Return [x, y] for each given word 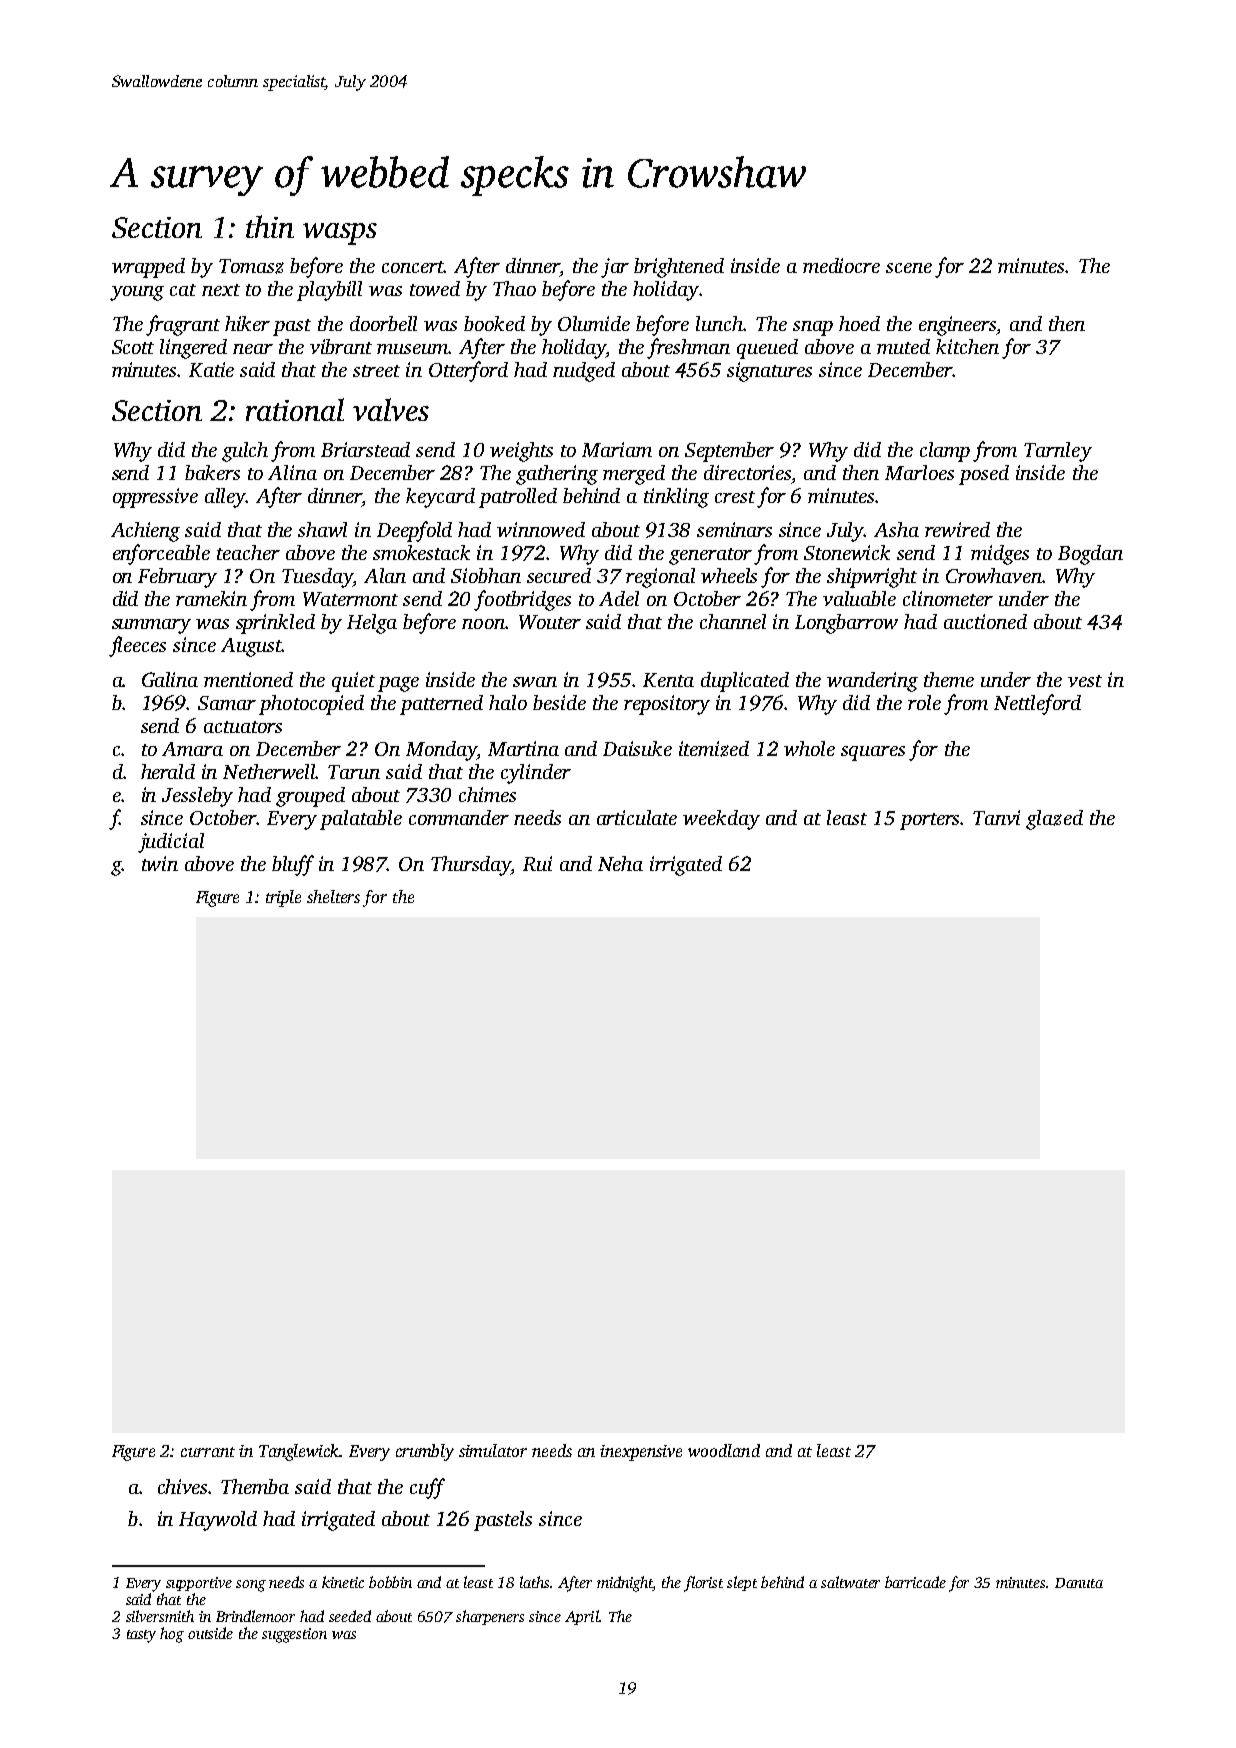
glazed [1054, 820]
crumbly [425, 1452]
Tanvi [996, 817]
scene [909, 268]
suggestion [294, 1635]
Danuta [1079, 1583]
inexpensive [641, 1453]
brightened [679, 268]
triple [283, 898]
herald [168, 771]
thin [270, 226]
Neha [620, 863]
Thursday [471, 866]
